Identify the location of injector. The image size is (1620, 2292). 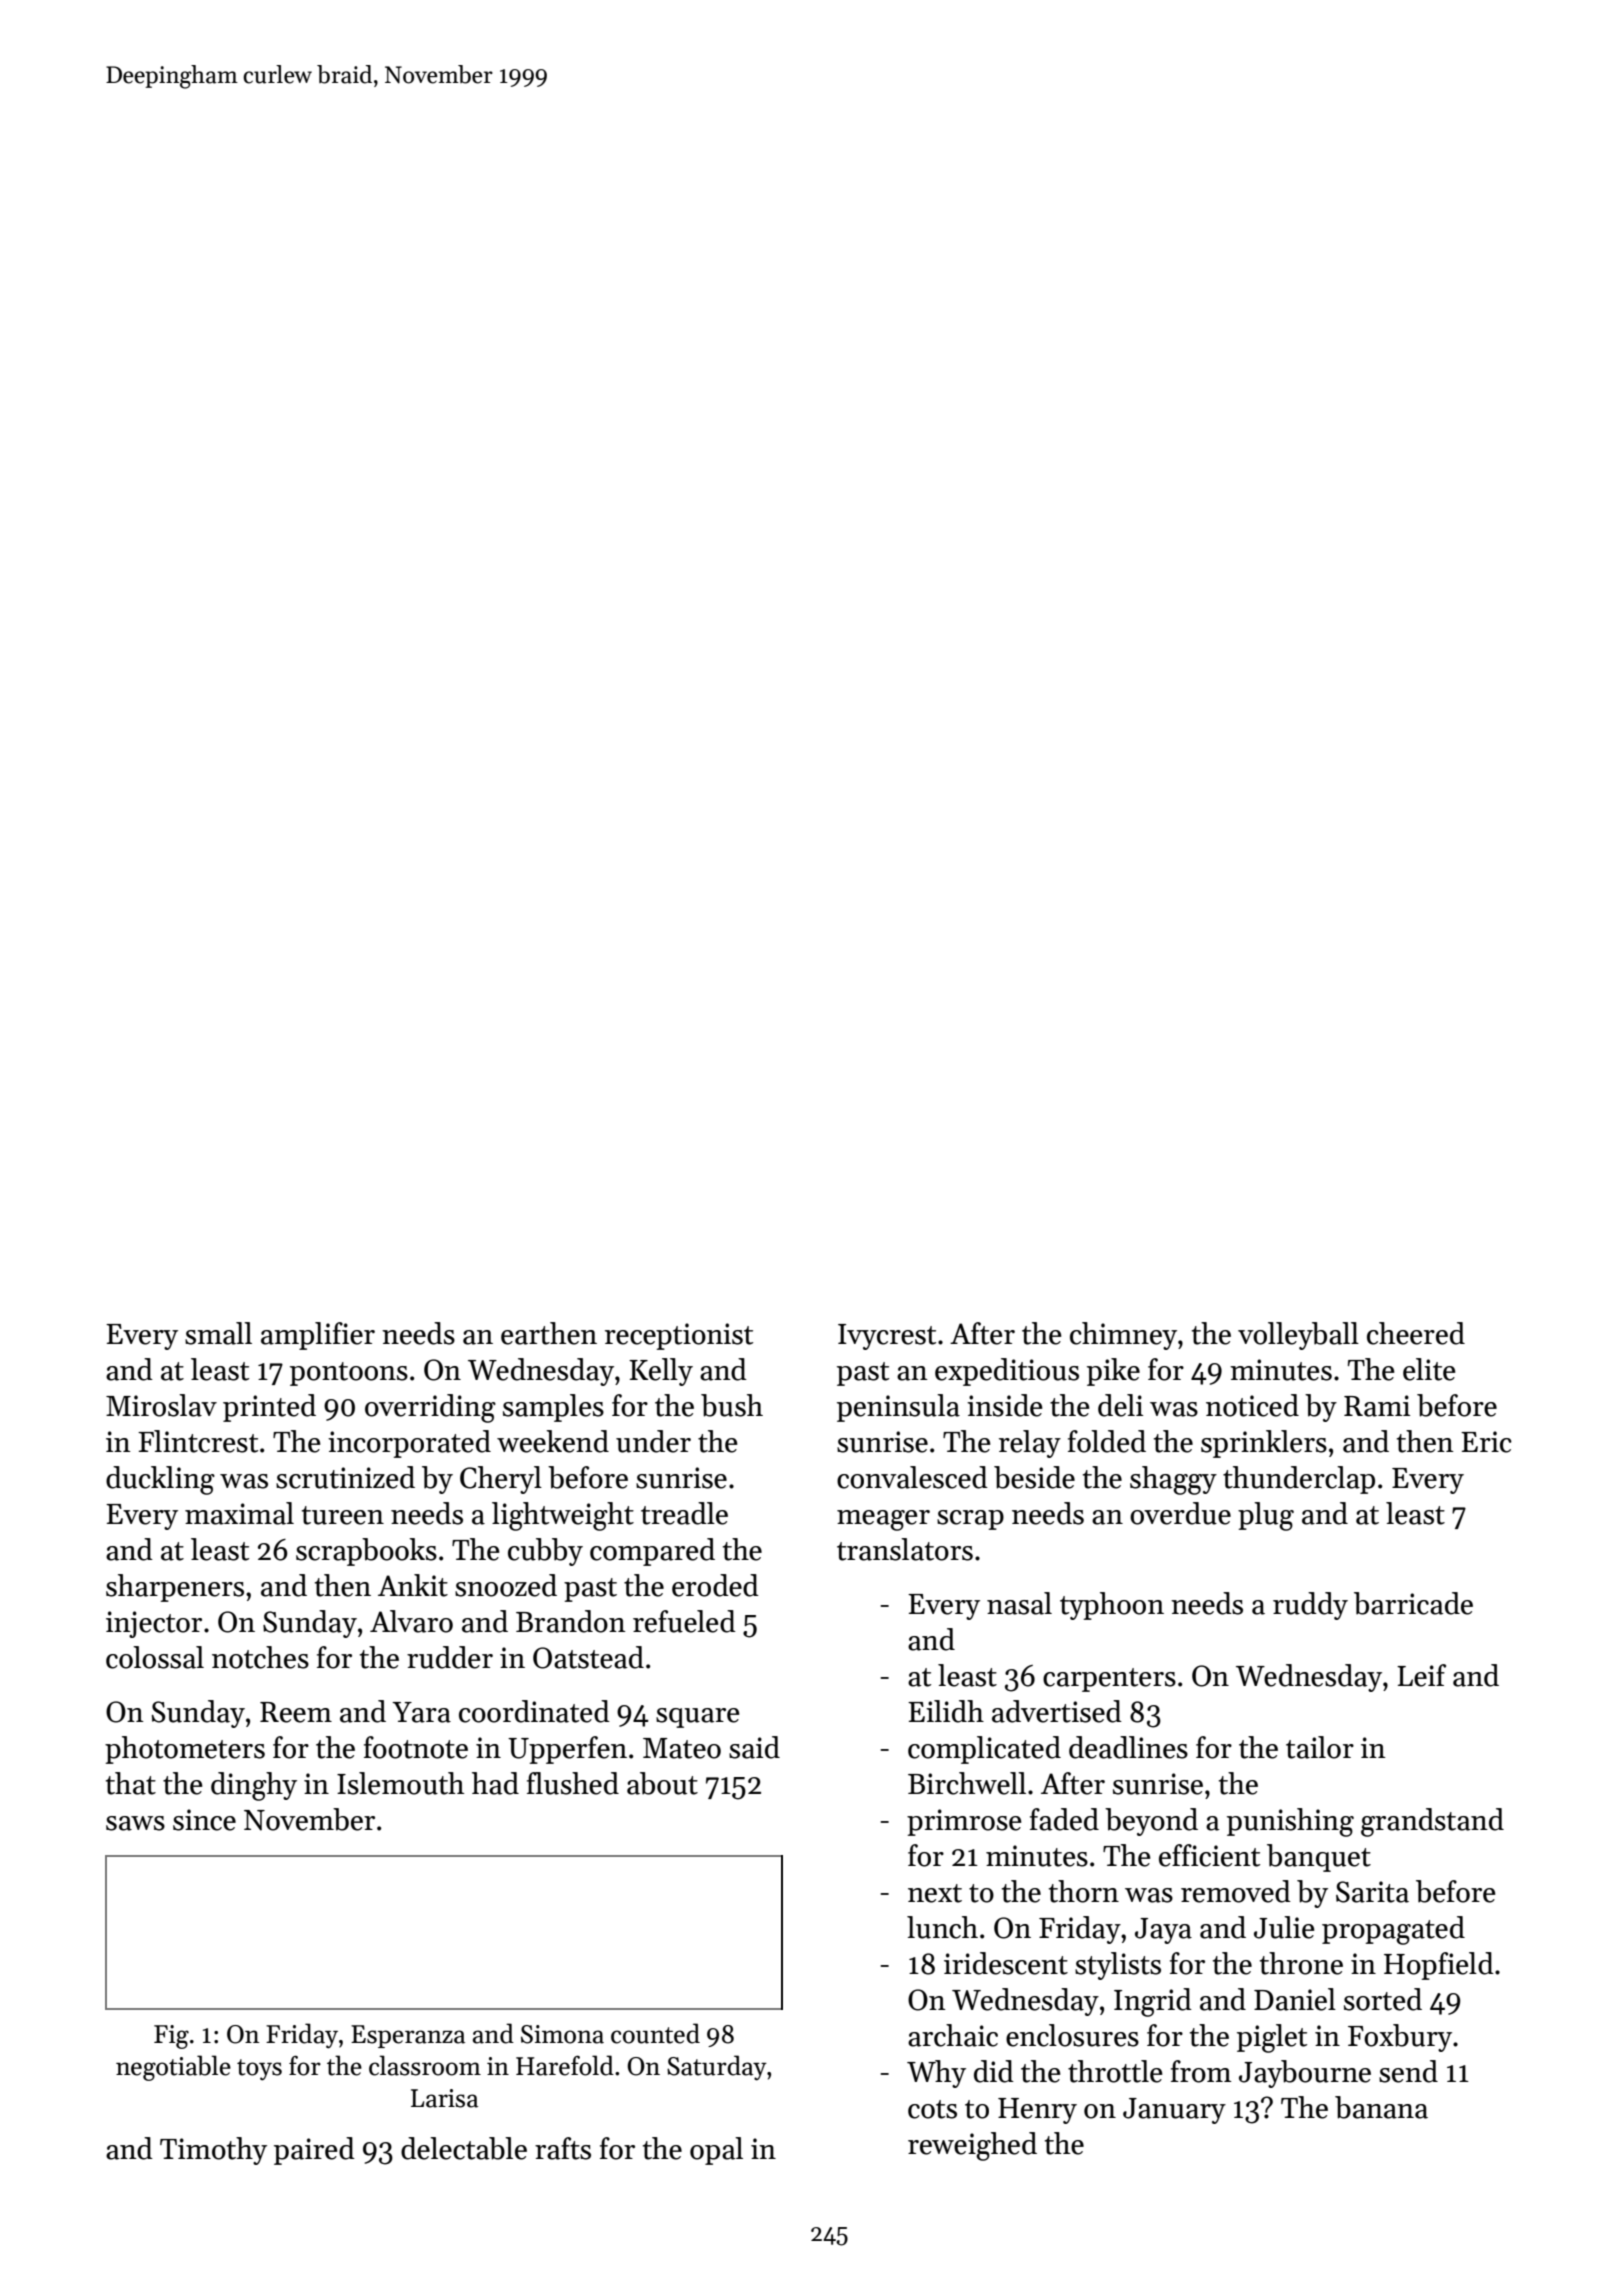
(154, 1624).
